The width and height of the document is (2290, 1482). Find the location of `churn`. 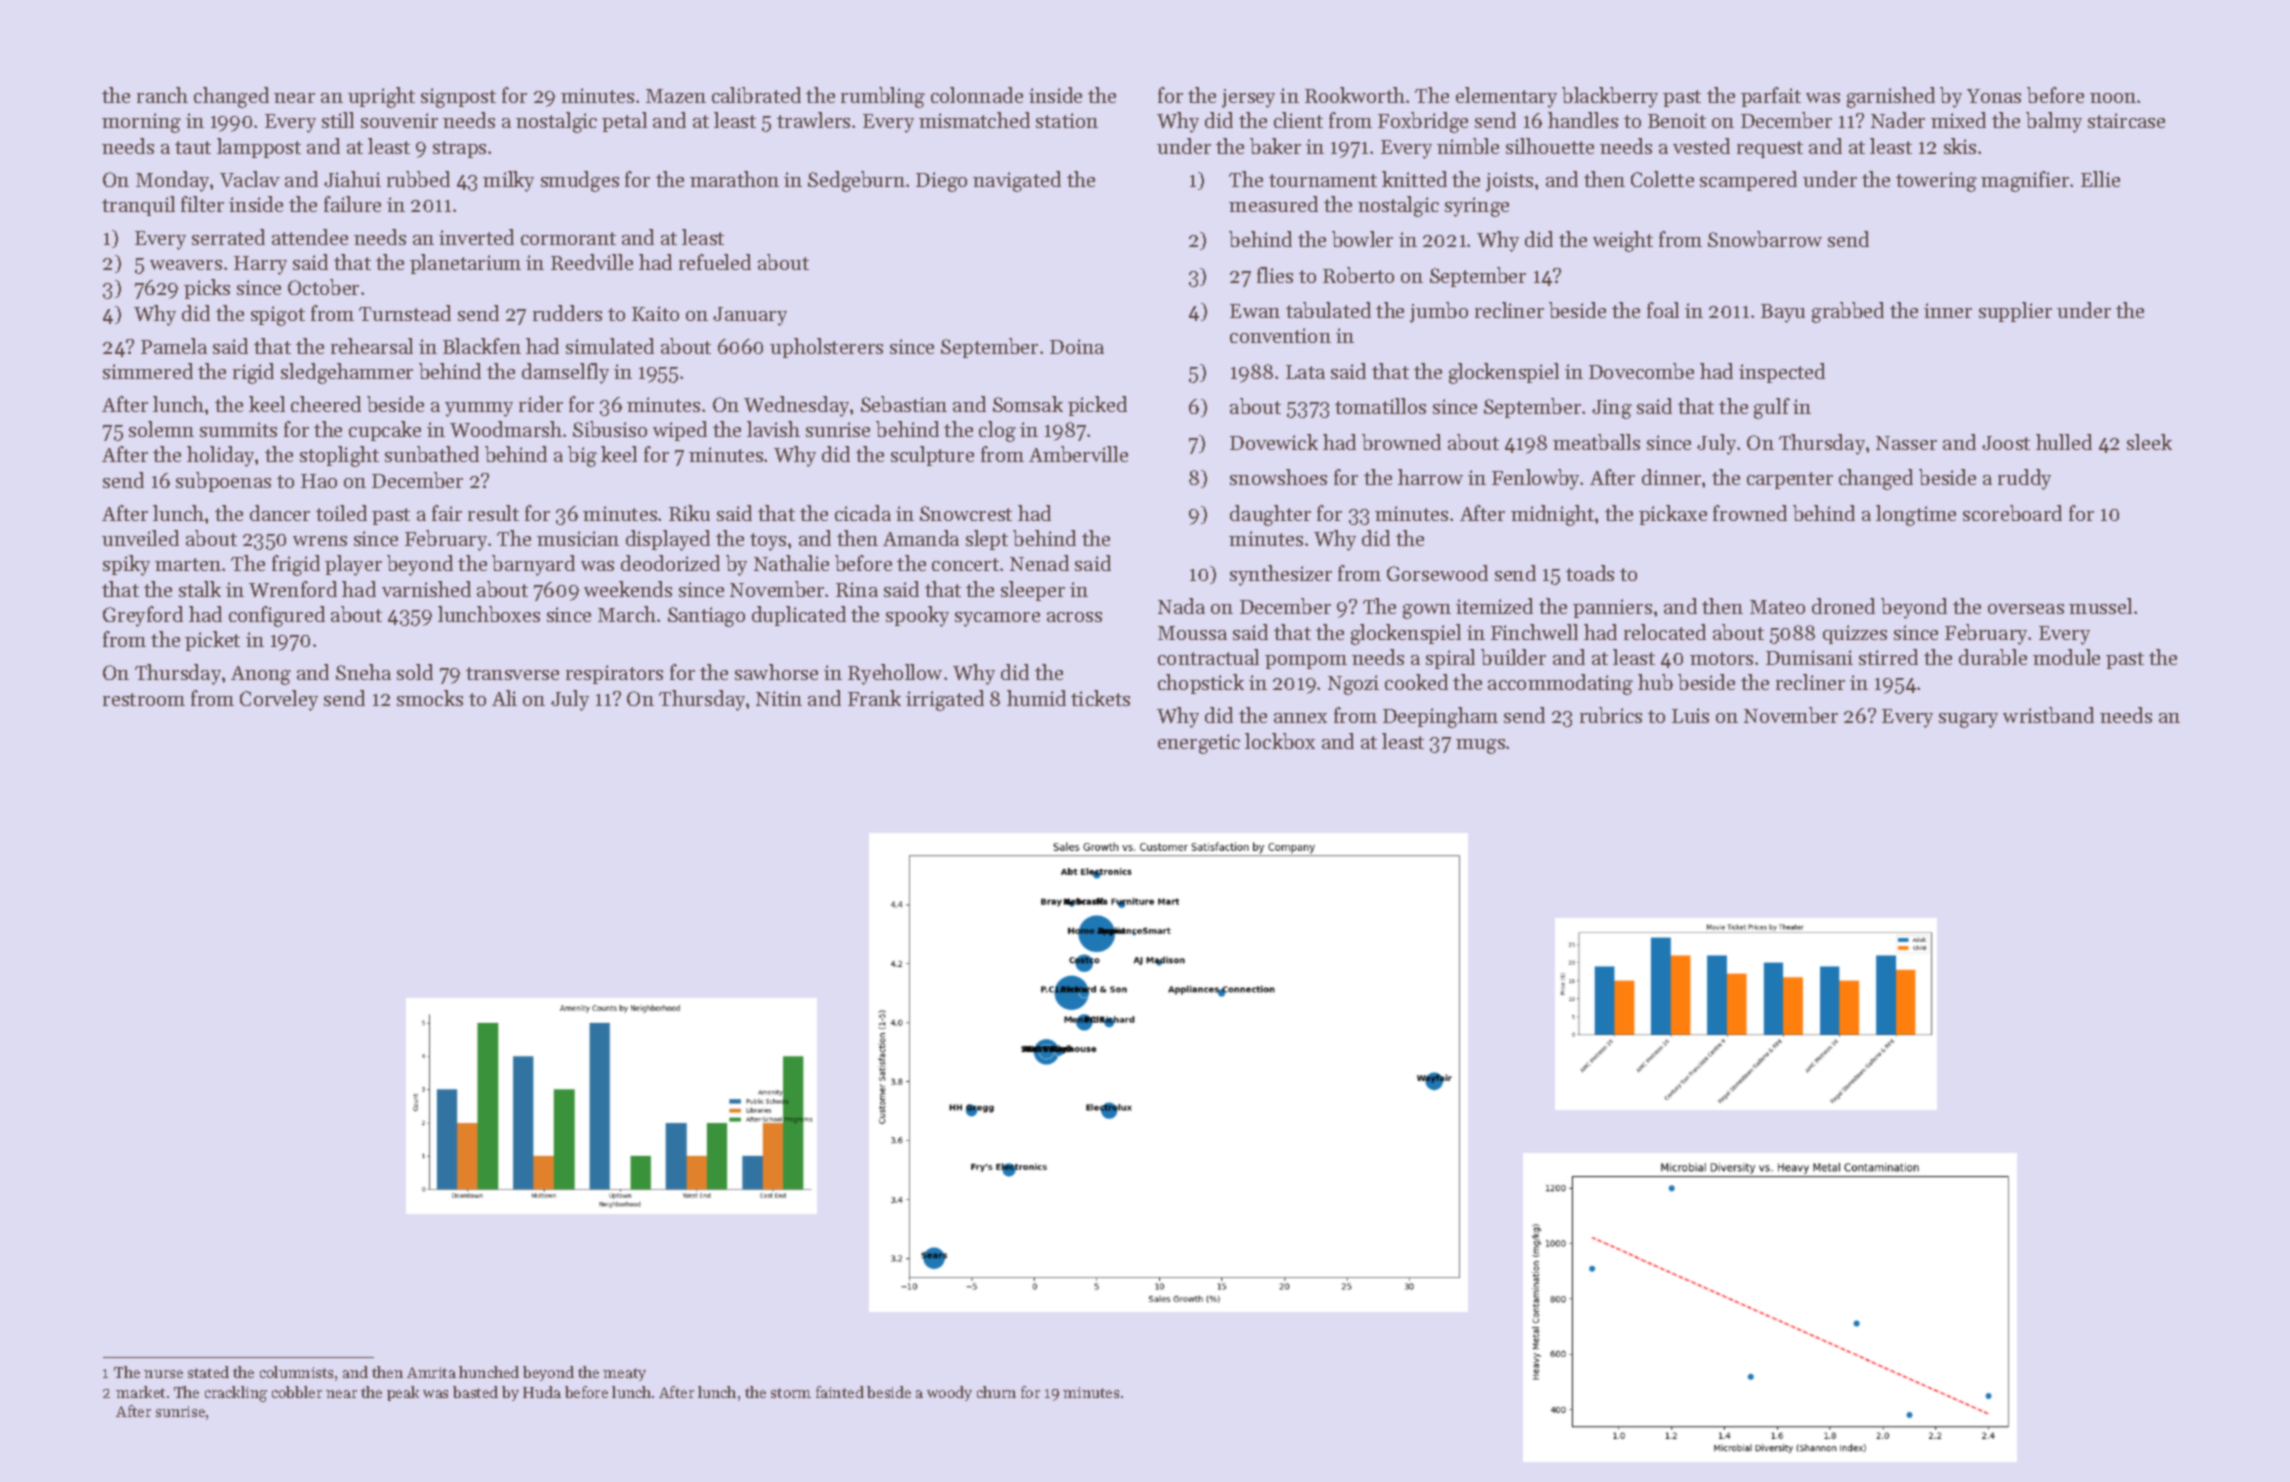

churn is located at coordinates (996, 1392).
